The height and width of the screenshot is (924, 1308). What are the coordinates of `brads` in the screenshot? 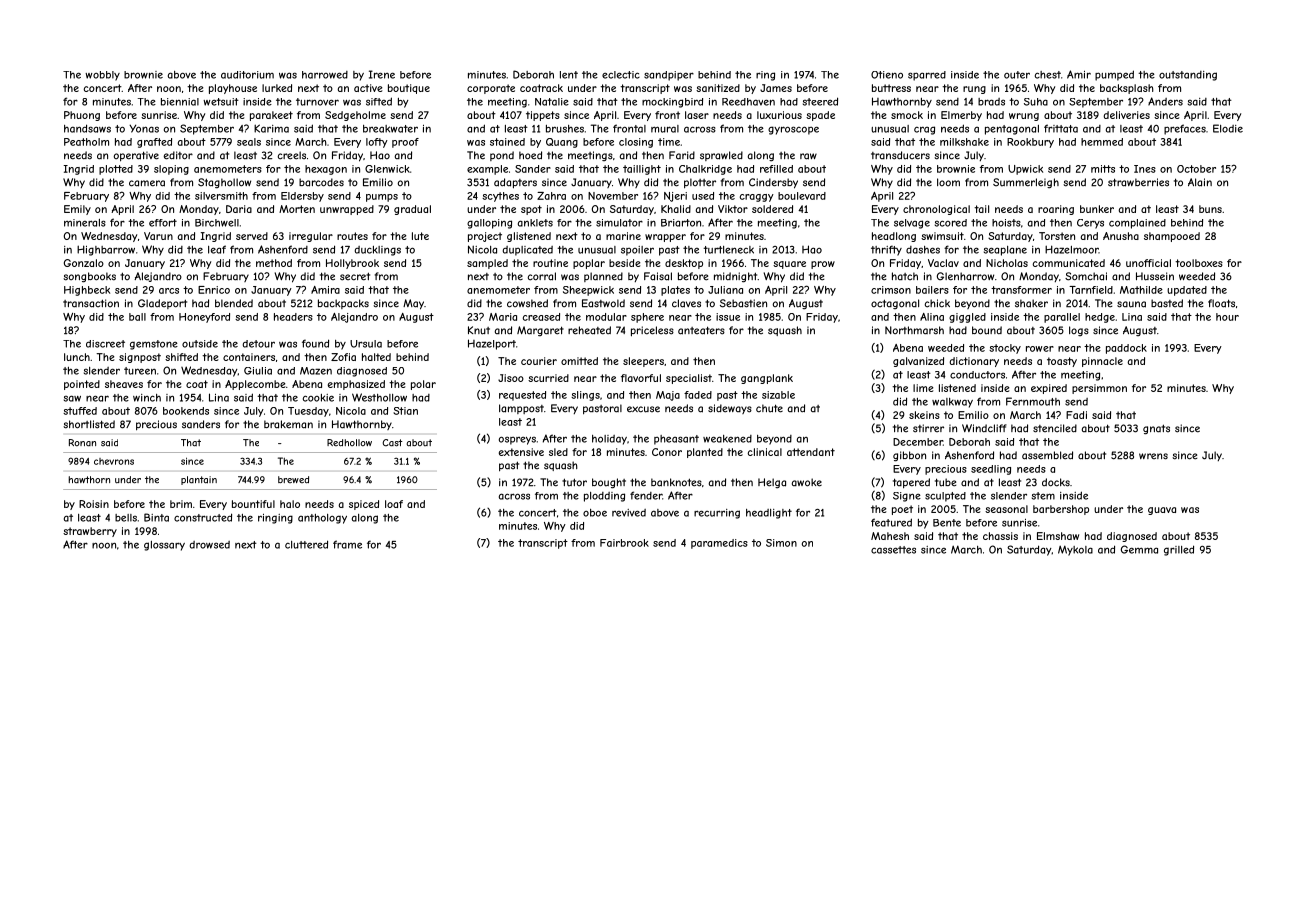 It's located at (991, 102).
